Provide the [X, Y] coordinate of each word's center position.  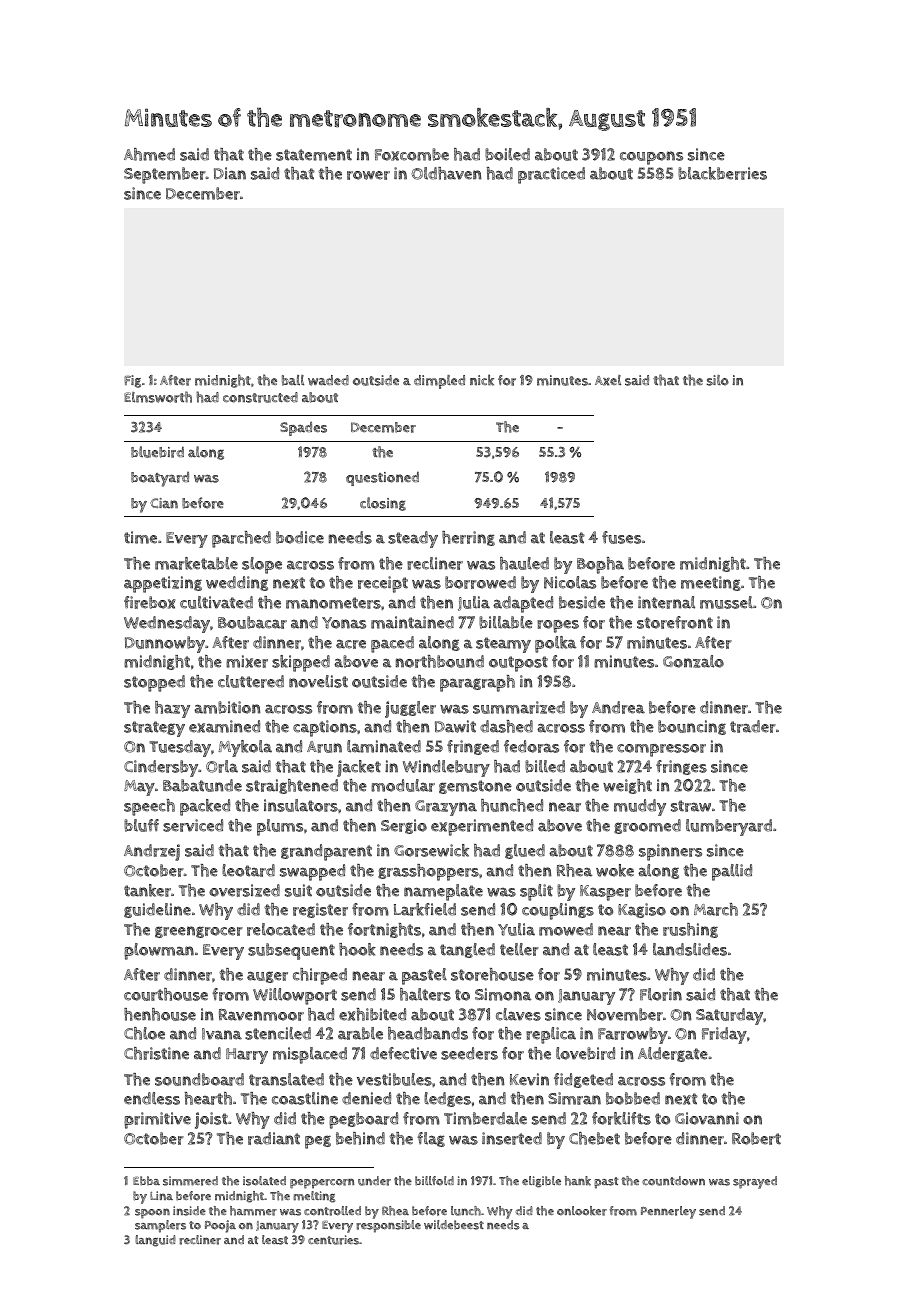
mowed [566, 929]
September [165, 175]
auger [267, 977]
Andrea [618, 707]
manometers [333, 603]
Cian [164, 503]
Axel [608, 380]
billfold [434, 1181]
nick [482, 380]
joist [211, 1120]
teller [519, 949]
